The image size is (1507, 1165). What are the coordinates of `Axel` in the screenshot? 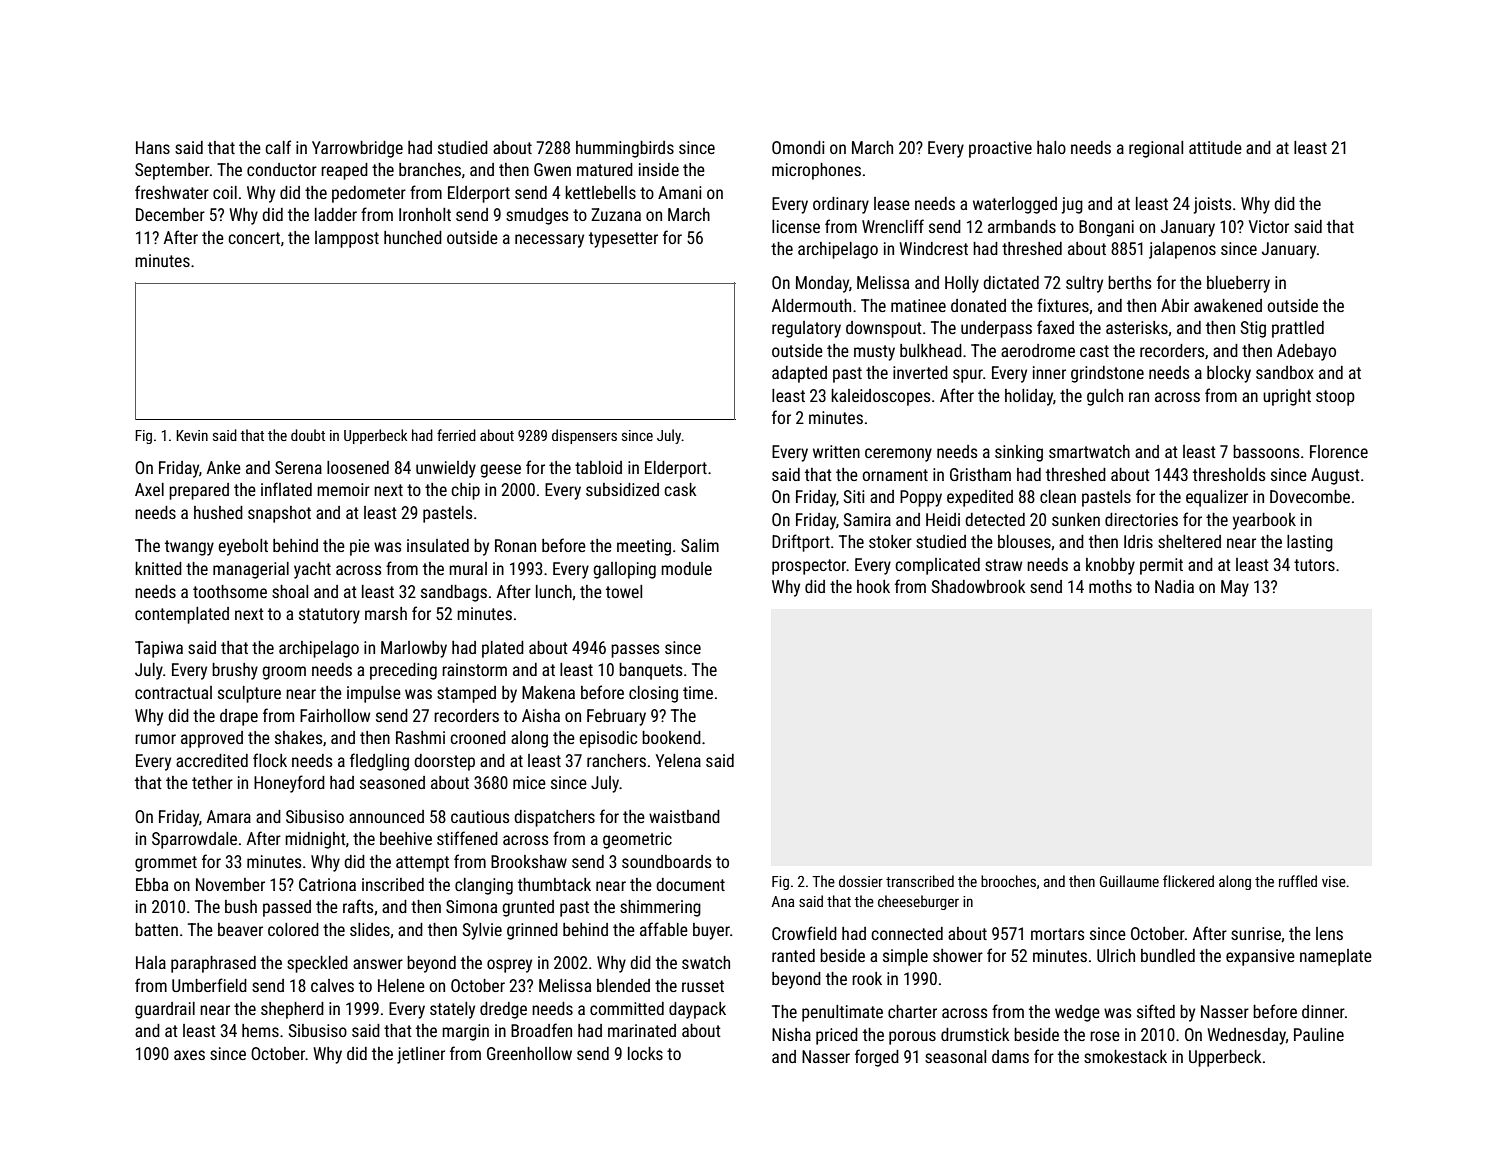 It's located at (149, 489).
